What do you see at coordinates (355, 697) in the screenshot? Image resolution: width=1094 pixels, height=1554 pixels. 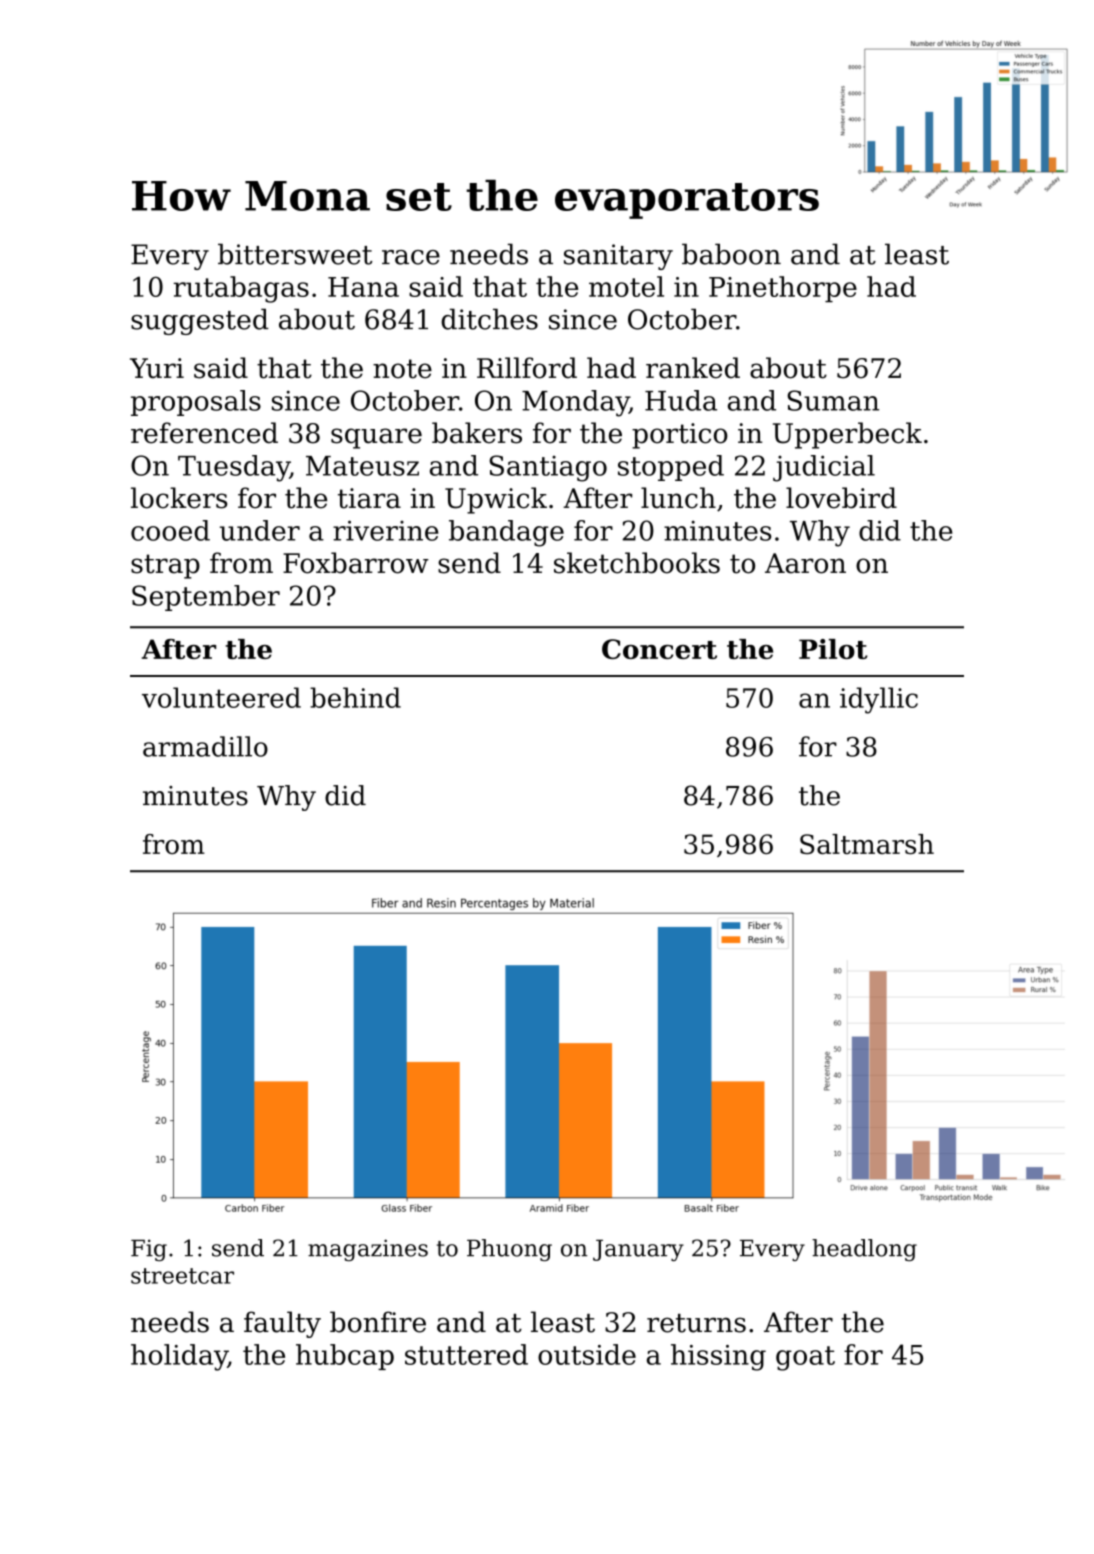 I see `behind` at bounding box center [355, 697].
